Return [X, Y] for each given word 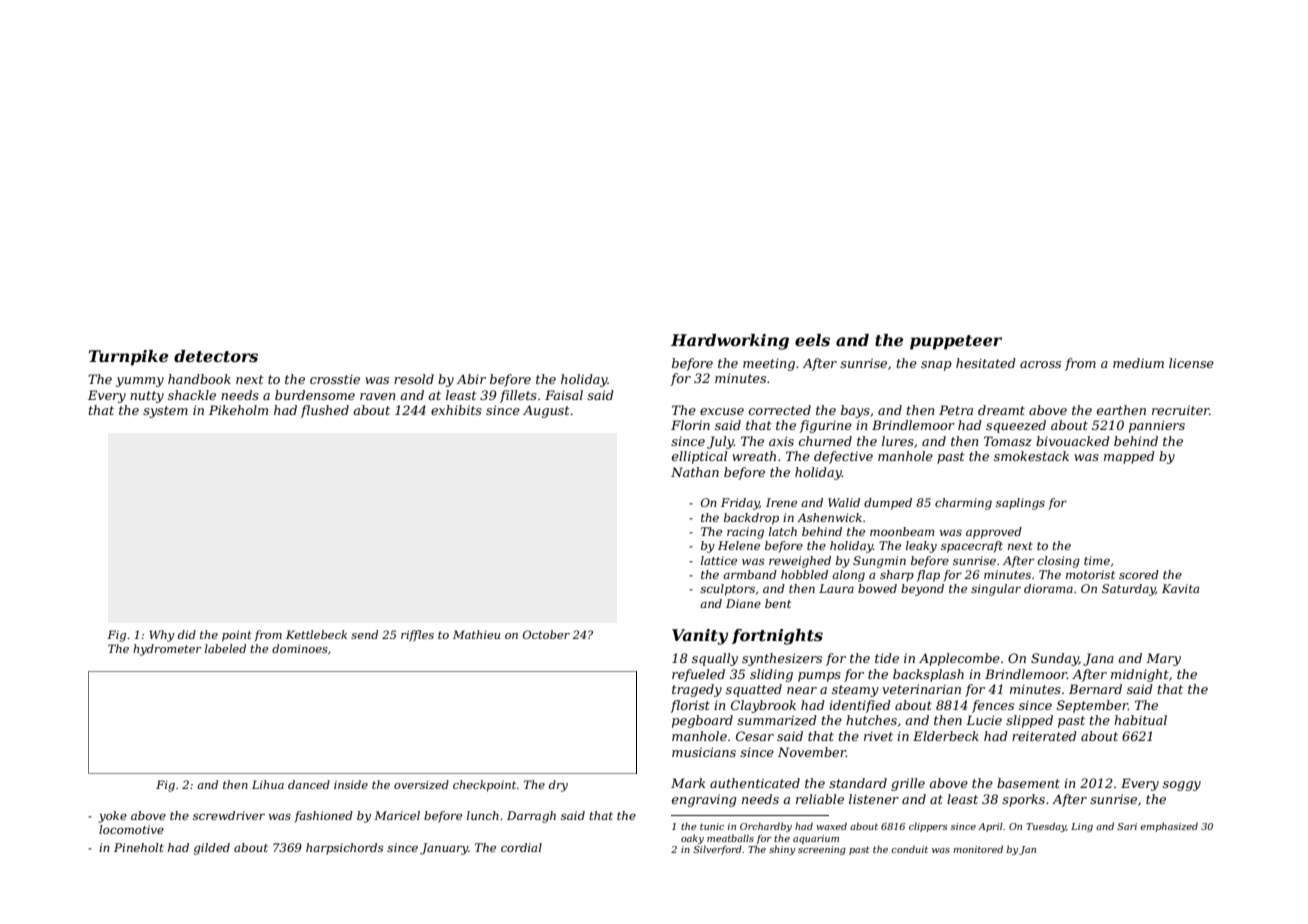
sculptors [727, 590]
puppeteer [956, 342]
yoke [113, 817]
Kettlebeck [316, 634]
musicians [704, 752]
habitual [1140, 720]
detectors [216, 356]
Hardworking [730, 342]
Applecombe [959, 659]
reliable [820, 799]
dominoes [300, 648]
